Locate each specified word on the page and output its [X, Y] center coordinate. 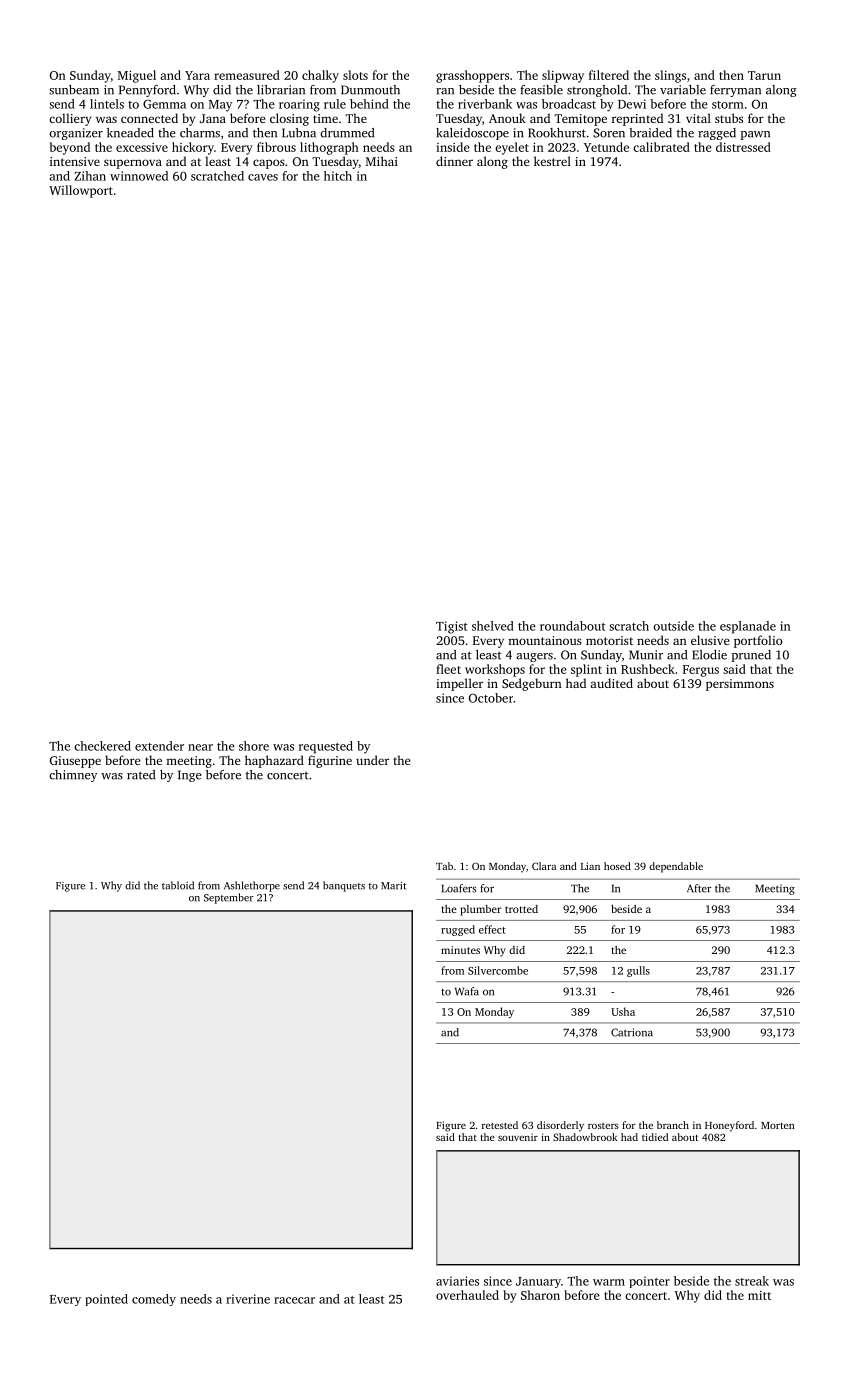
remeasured [247, 75]
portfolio [758, 641]
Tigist [452, 627]
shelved [493, 626]
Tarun [764, 75]
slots [355, 75]
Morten [778, 1125]
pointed [107, 1300]
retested [500, 1125]
